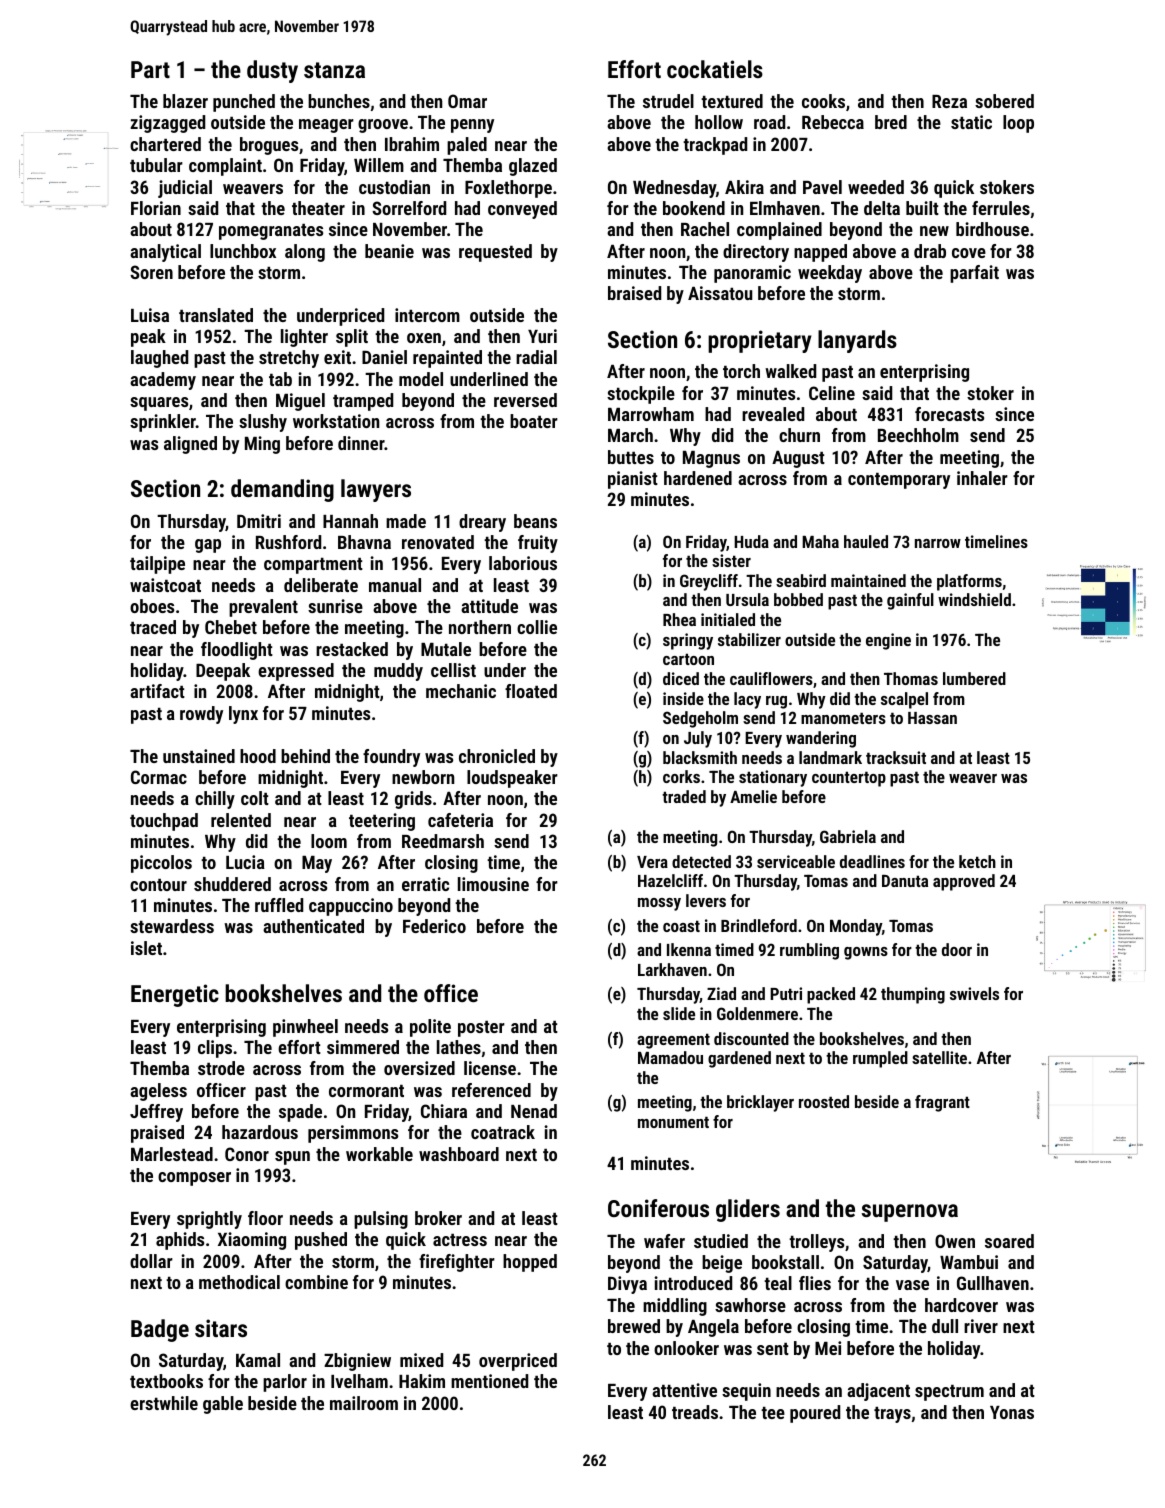 This image has height=1508, width=1165. Describe the element at coordinates (910, 1213) in the image. I see `supernova` at that location.
